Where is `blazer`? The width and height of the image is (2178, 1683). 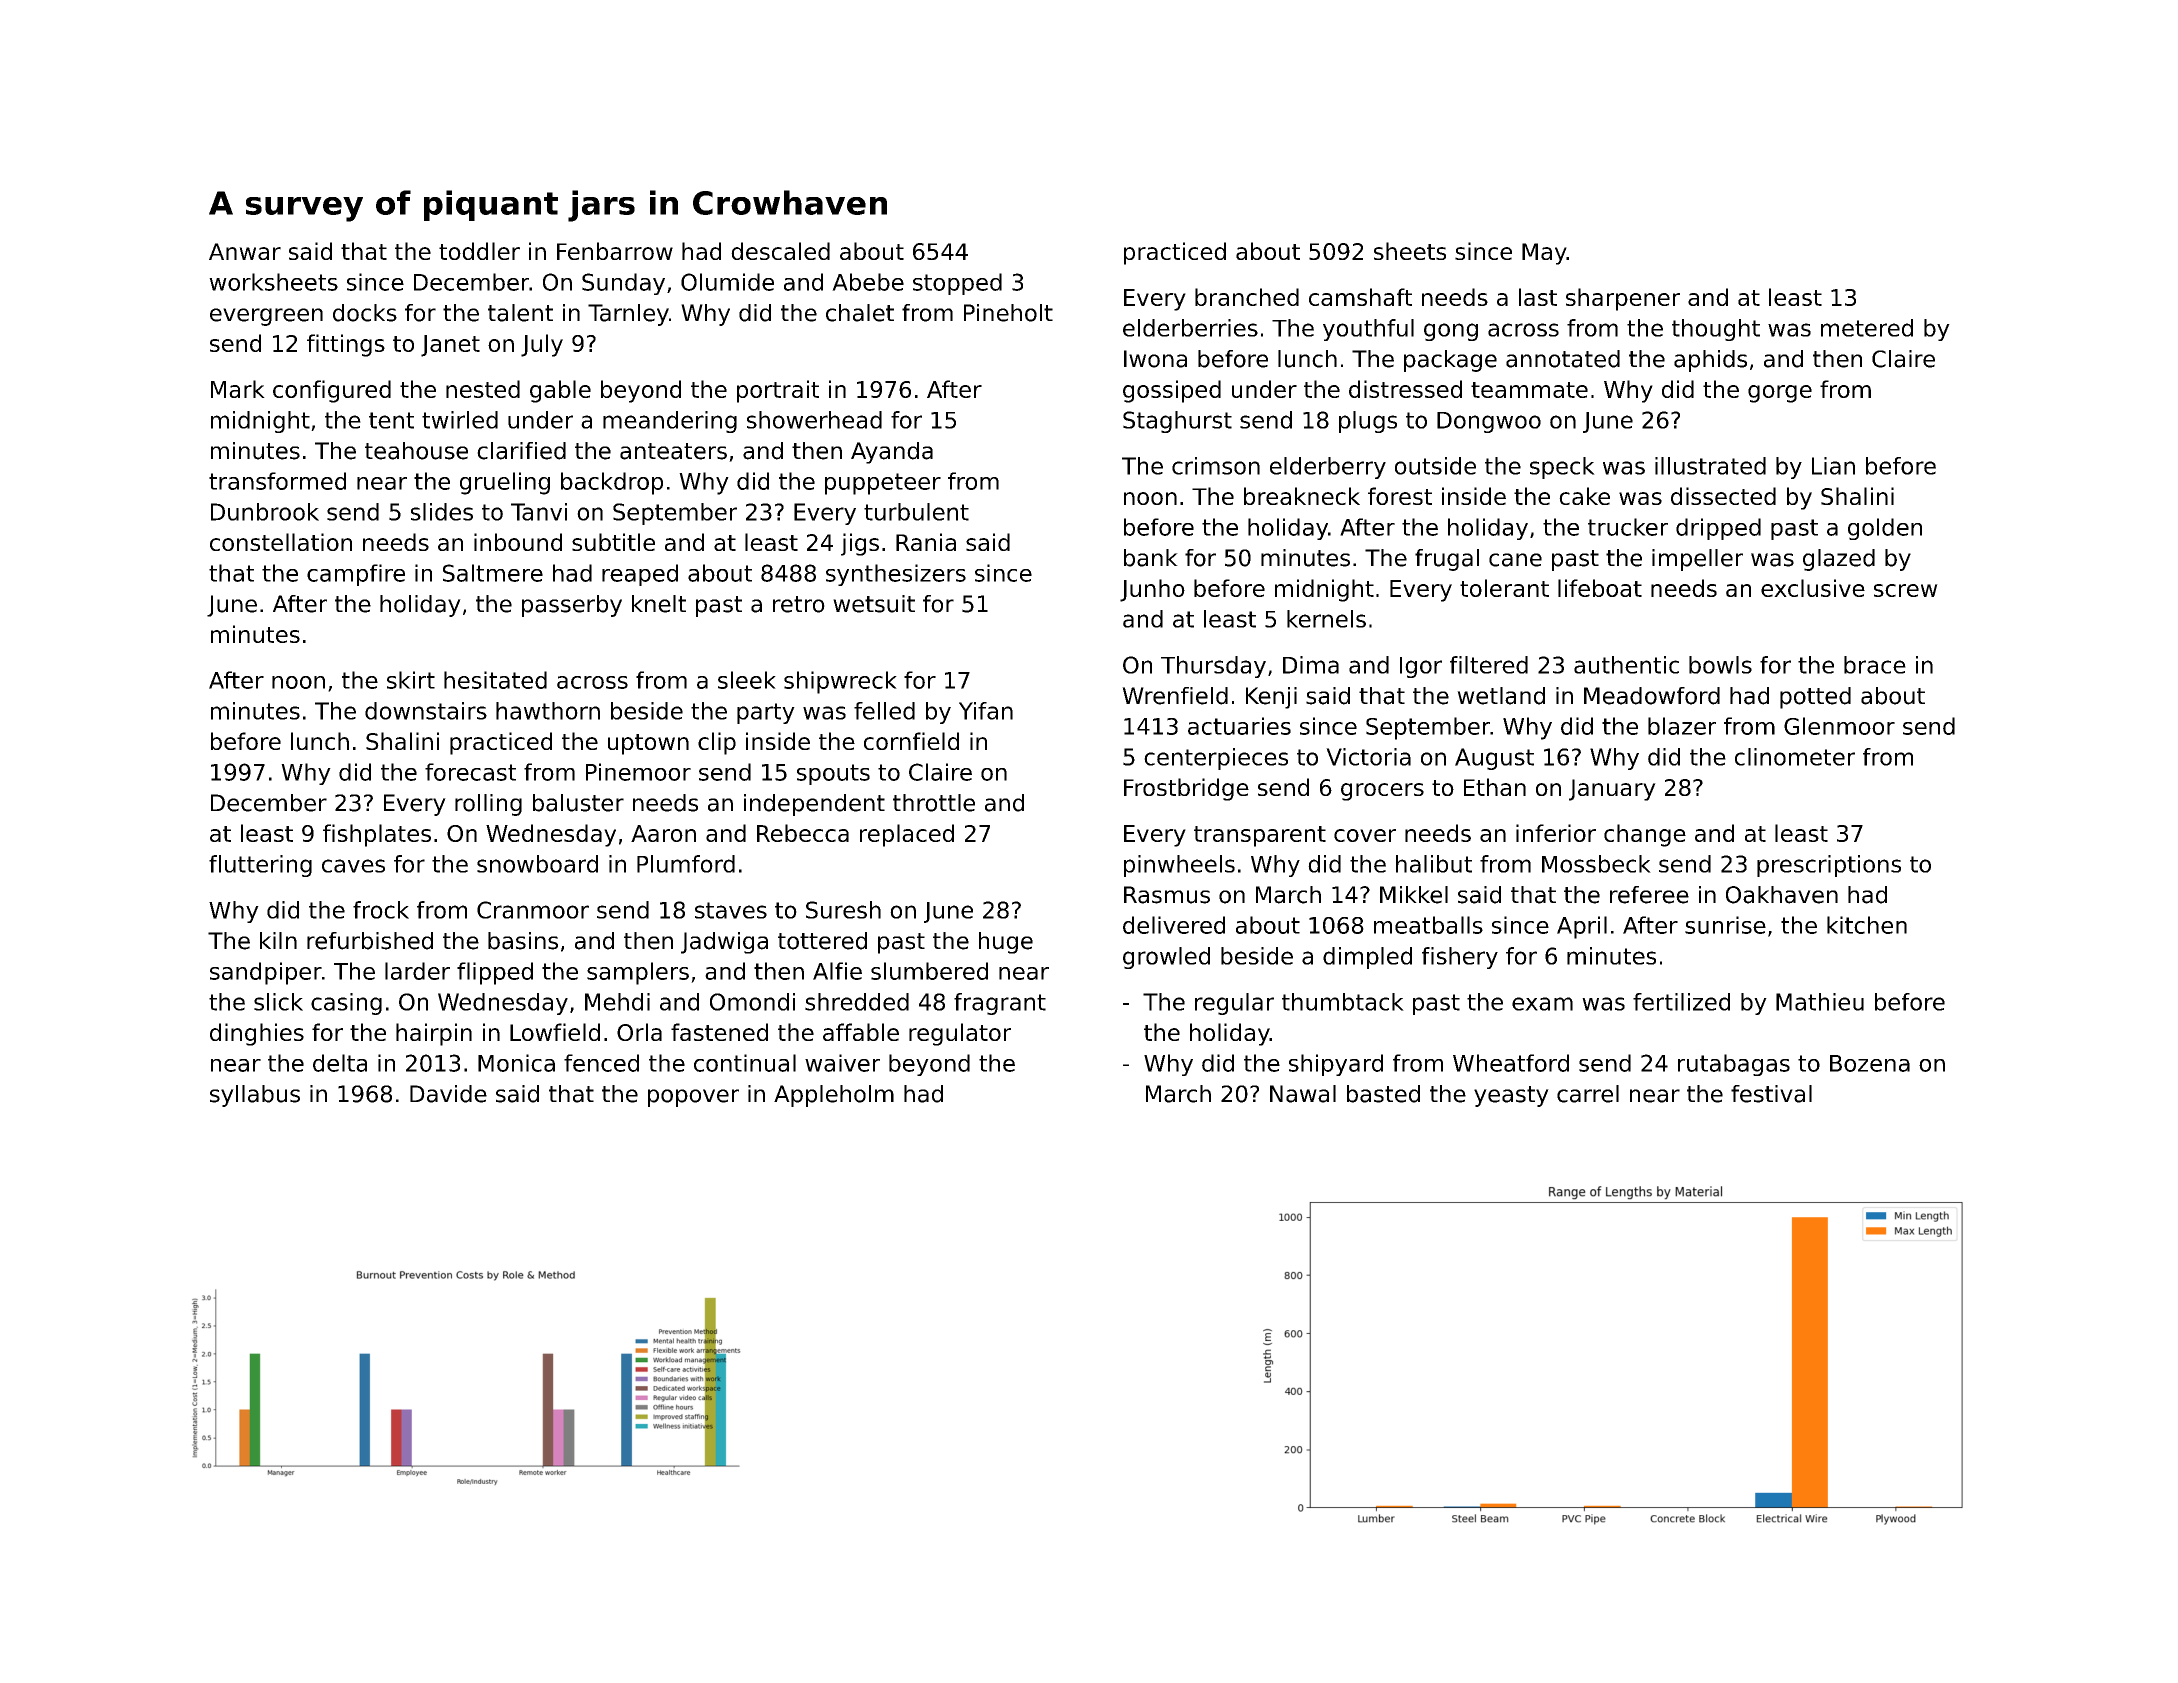 blazer is located at coordinates (1682, 726).
